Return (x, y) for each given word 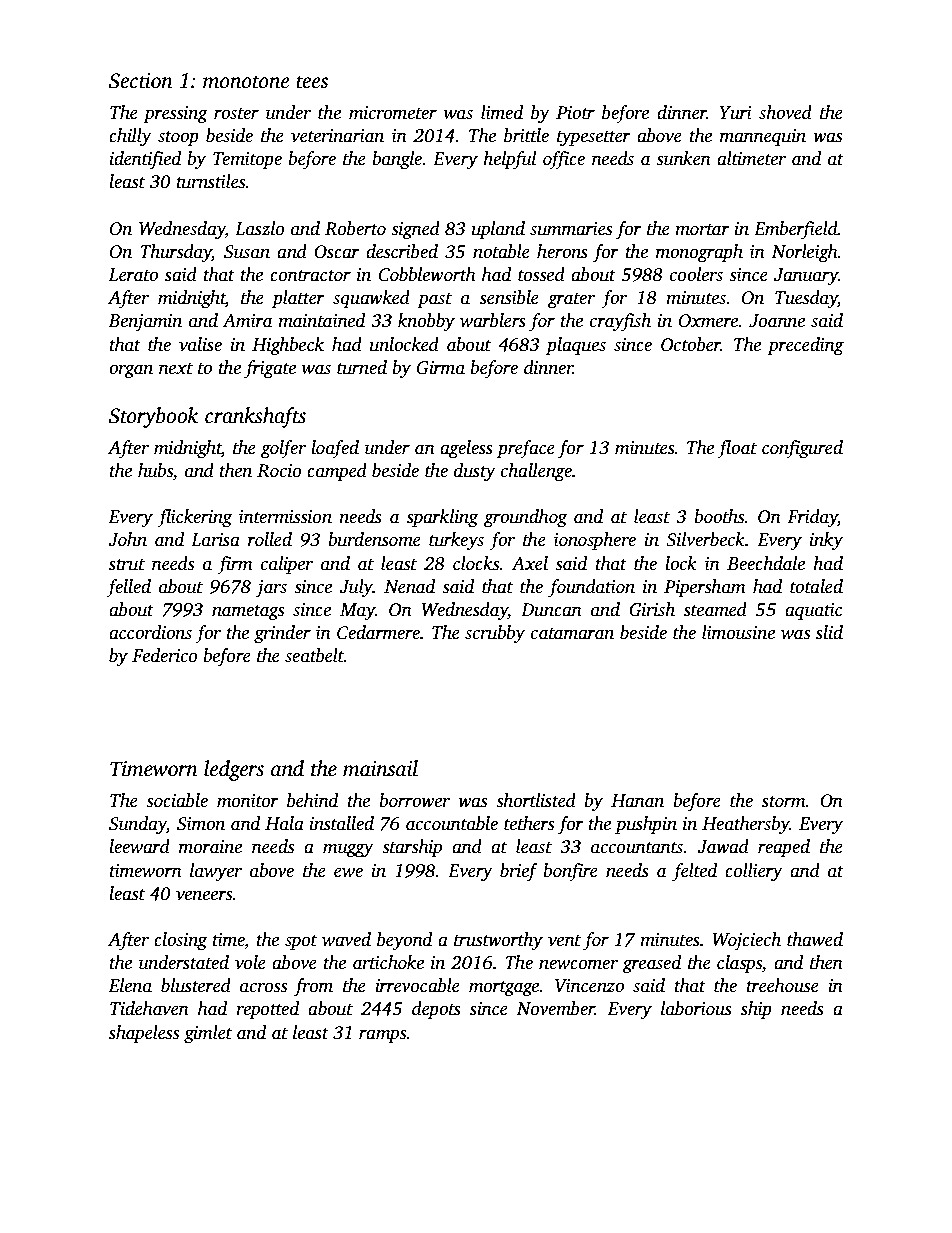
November (555, 1008)
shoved (785, 112)
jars (271, 588)
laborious (696, 1008)
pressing (175, 114)
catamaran (572, 634)
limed (502, 112)
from (313, 987)
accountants (637, 848)
